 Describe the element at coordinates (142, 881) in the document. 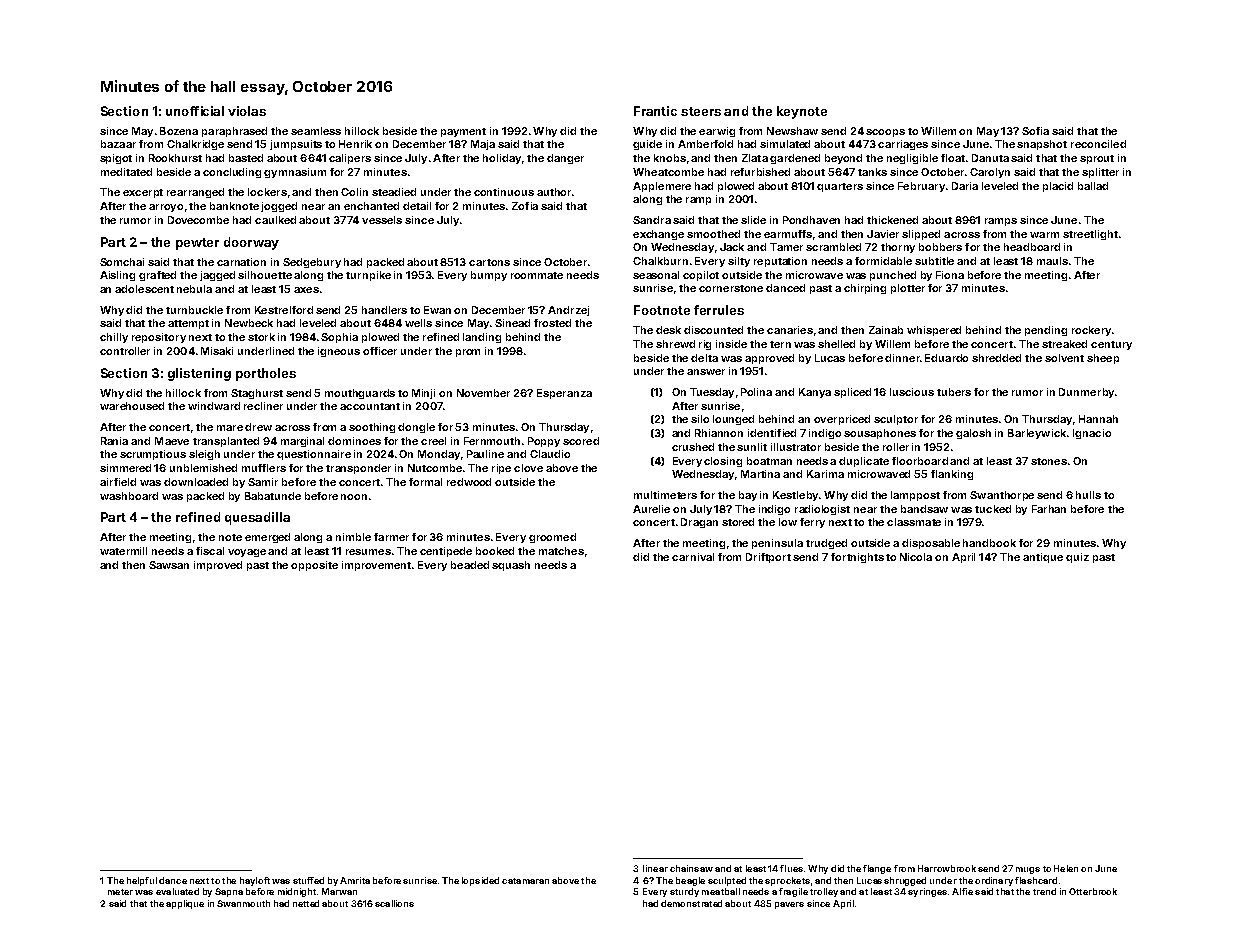

I see `helpful` at that location.
